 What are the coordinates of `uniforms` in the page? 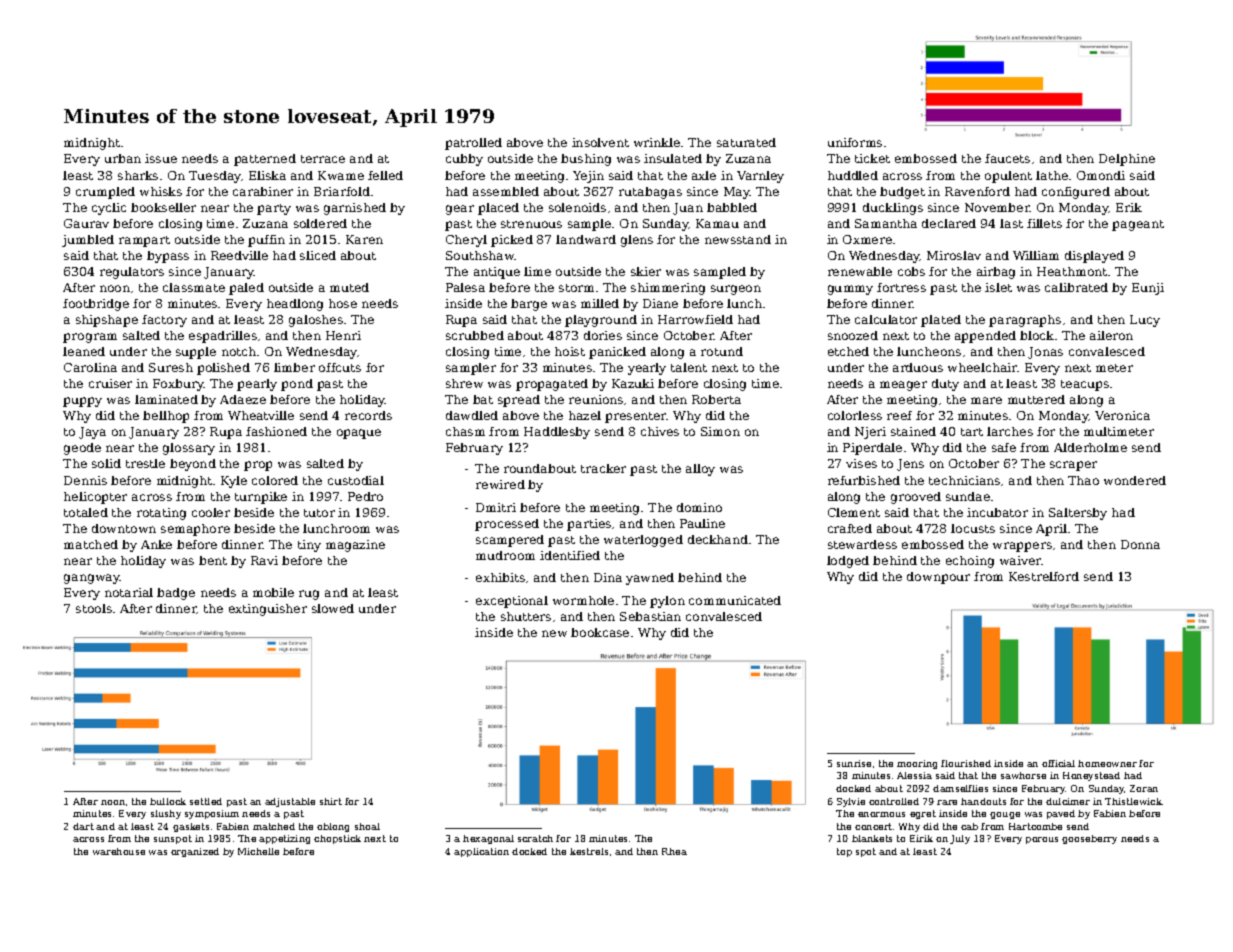 It's located at (855, 142).
